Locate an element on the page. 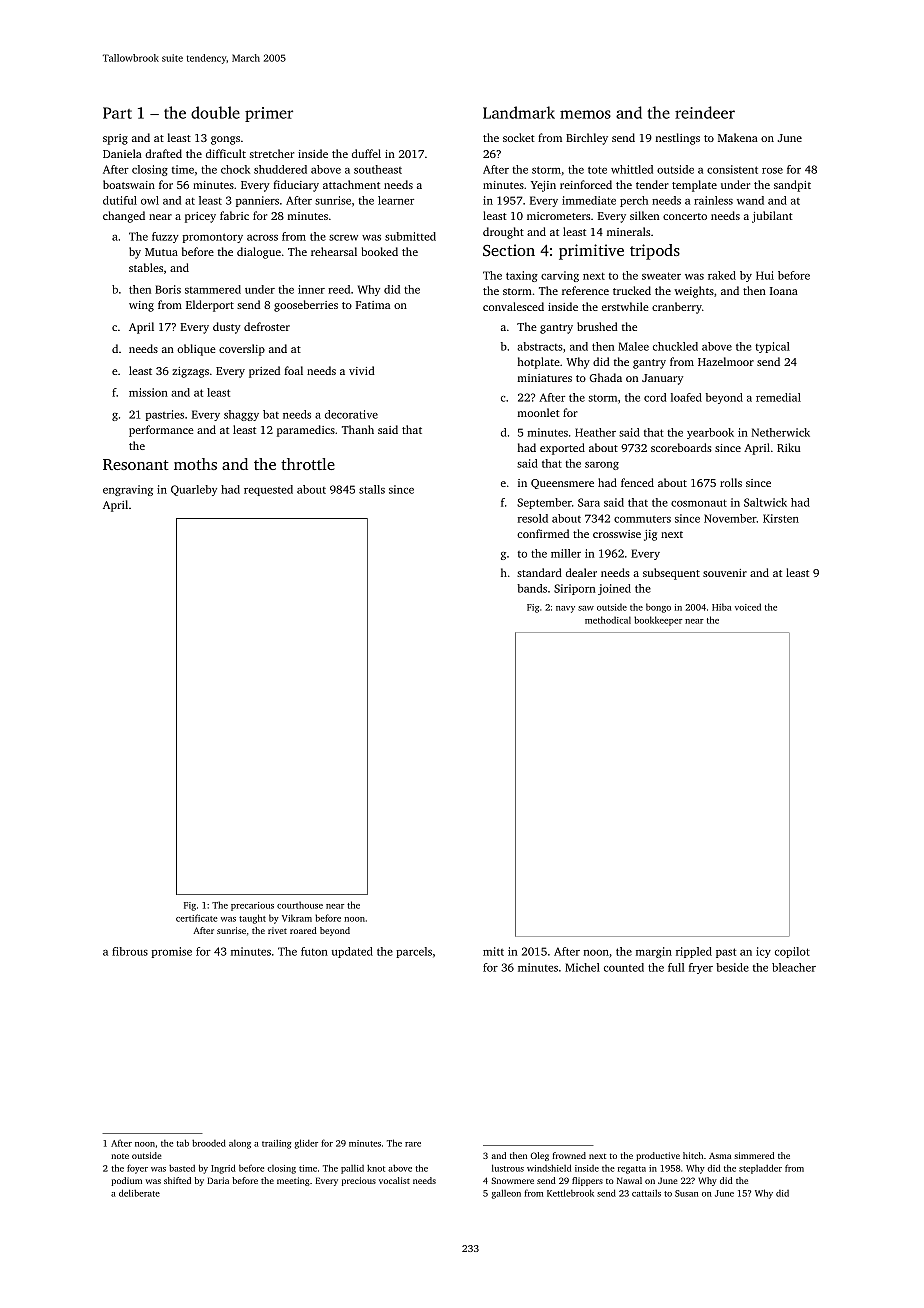 The height and width of the image is (1308, 924). duffel is located at coordinates (366, 153).
